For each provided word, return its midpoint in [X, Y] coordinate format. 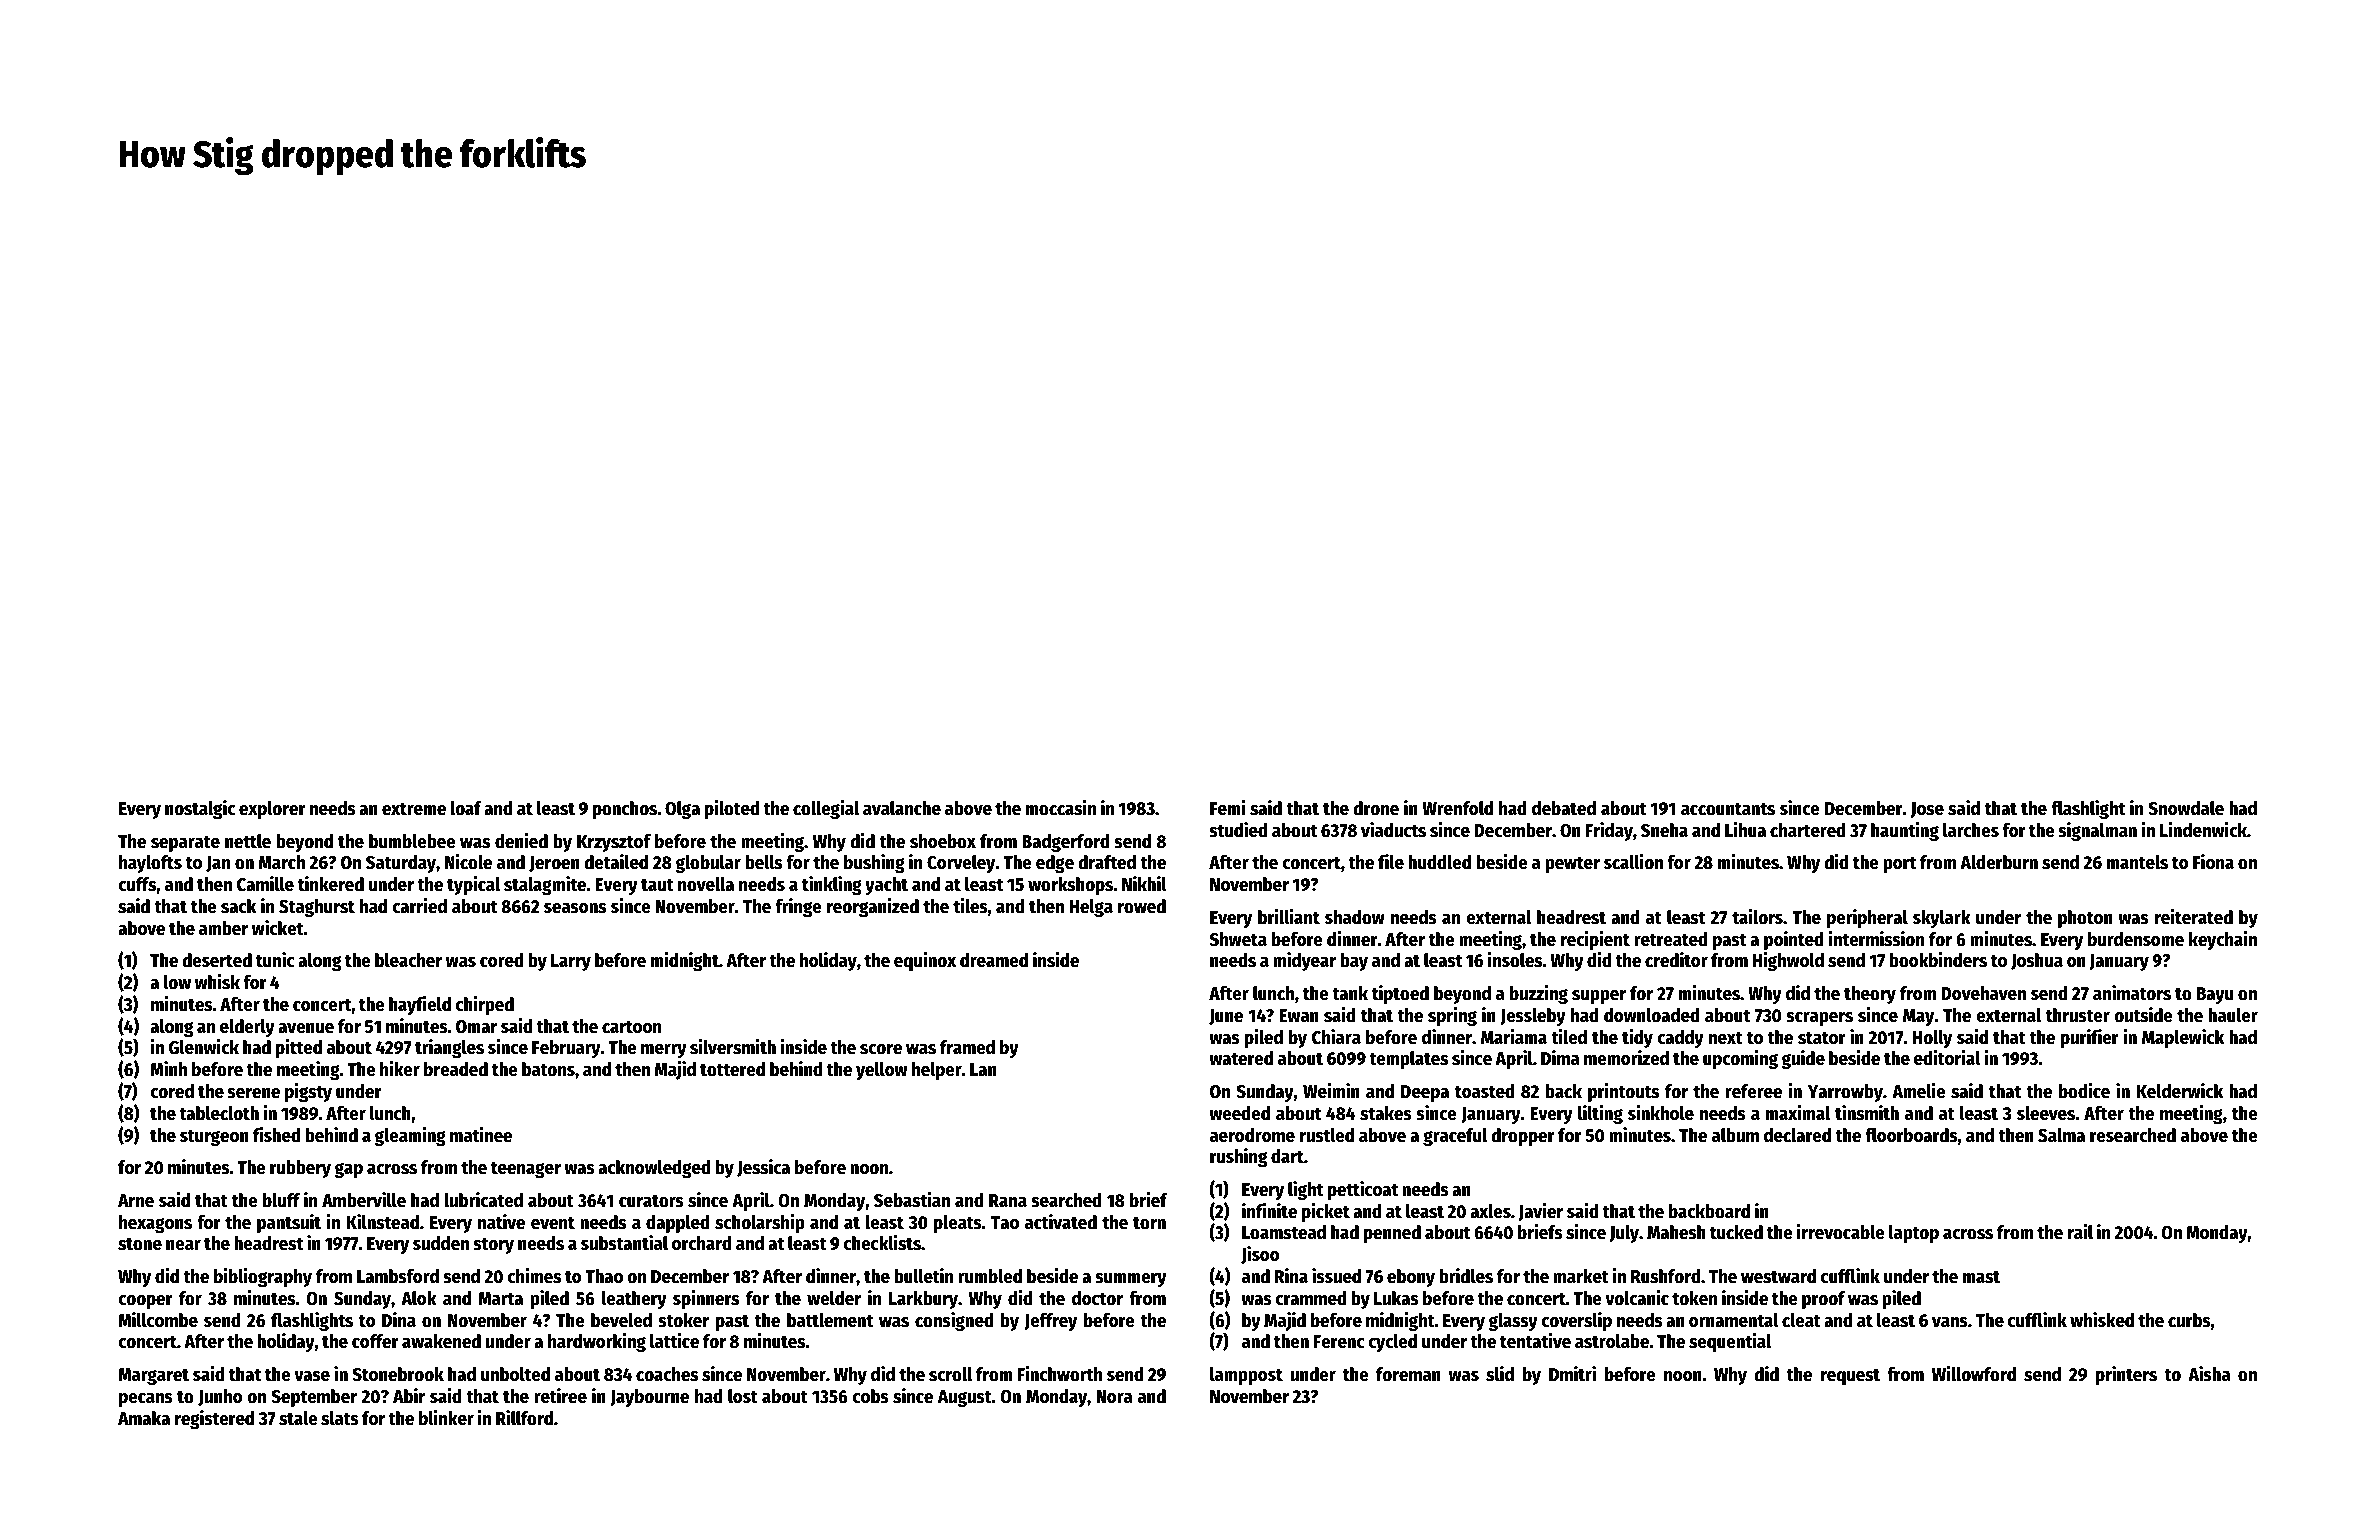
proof [1823, 1300]
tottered [732, 1069]
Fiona [2213, 862]
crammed [1311, 1298]
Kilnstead [382, 1222]
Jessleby [1533, 1017]
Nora [1115, 1397]
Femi [1227, 808]
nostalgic [200, 809]
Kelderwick [2180, 1091]
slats [340, 1418]
